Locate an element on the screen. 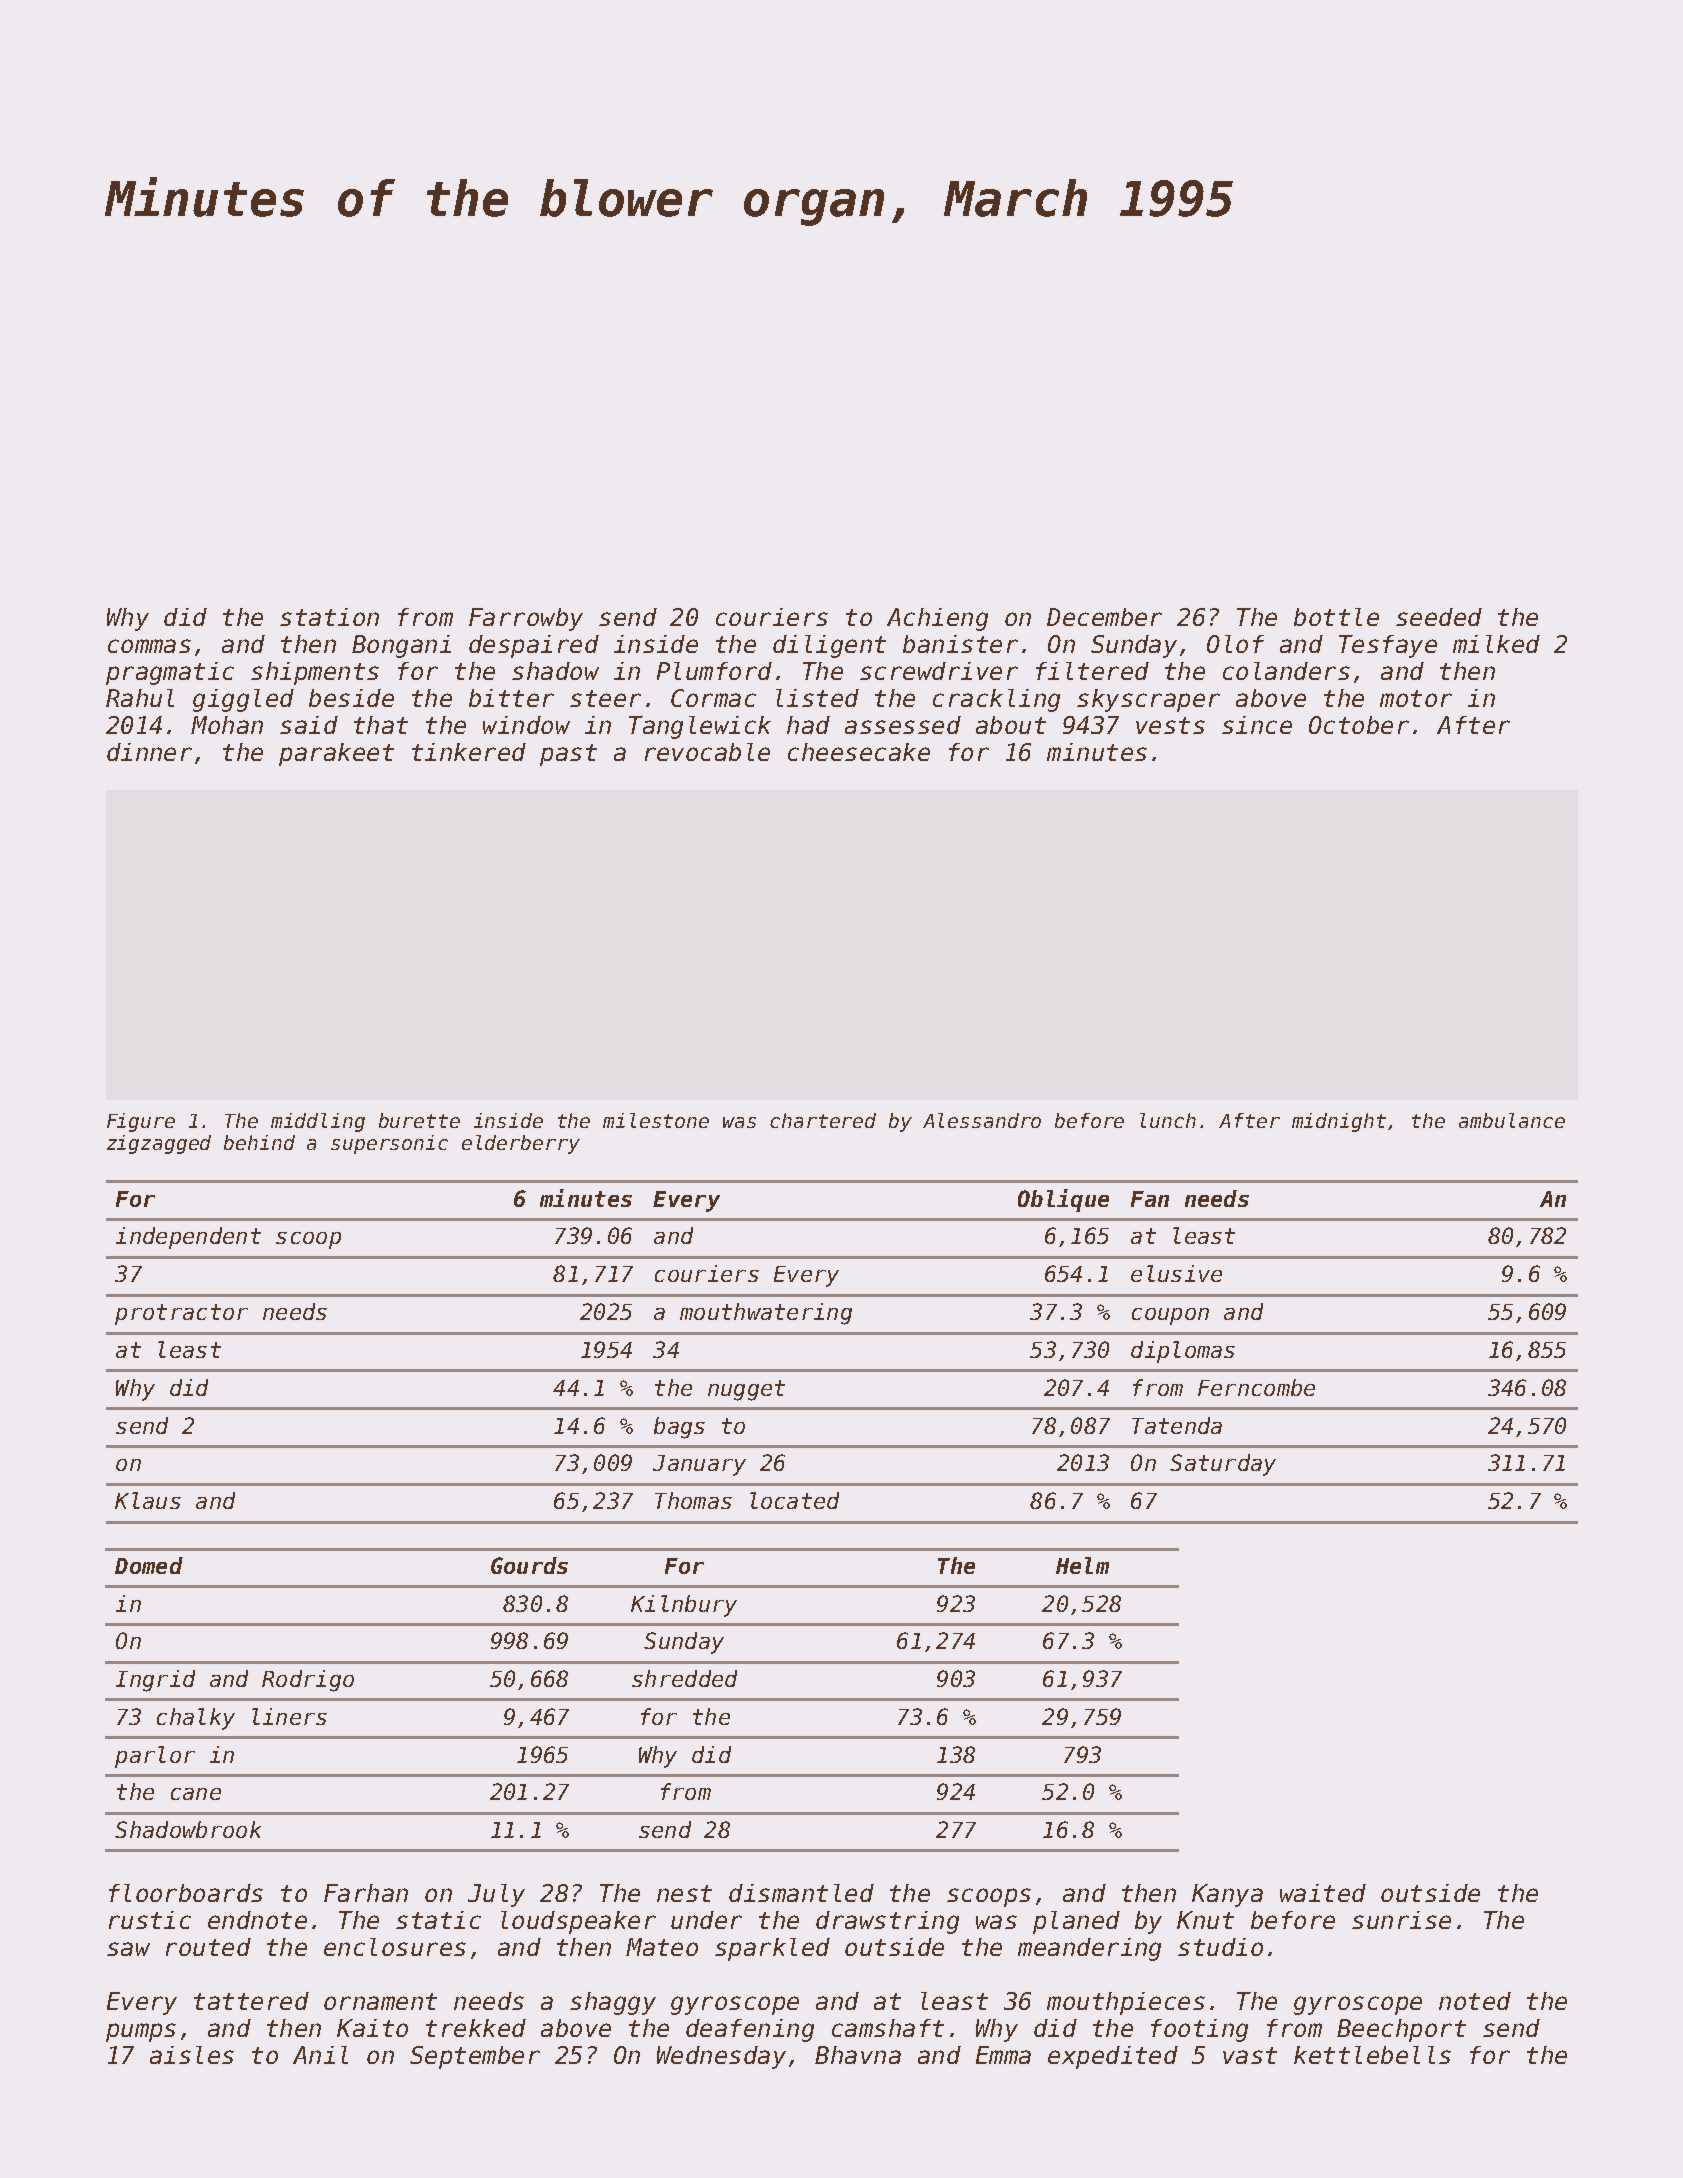 This screenshot has height=2178, width=1683. Achieng is located at coordinates (937, 619).
